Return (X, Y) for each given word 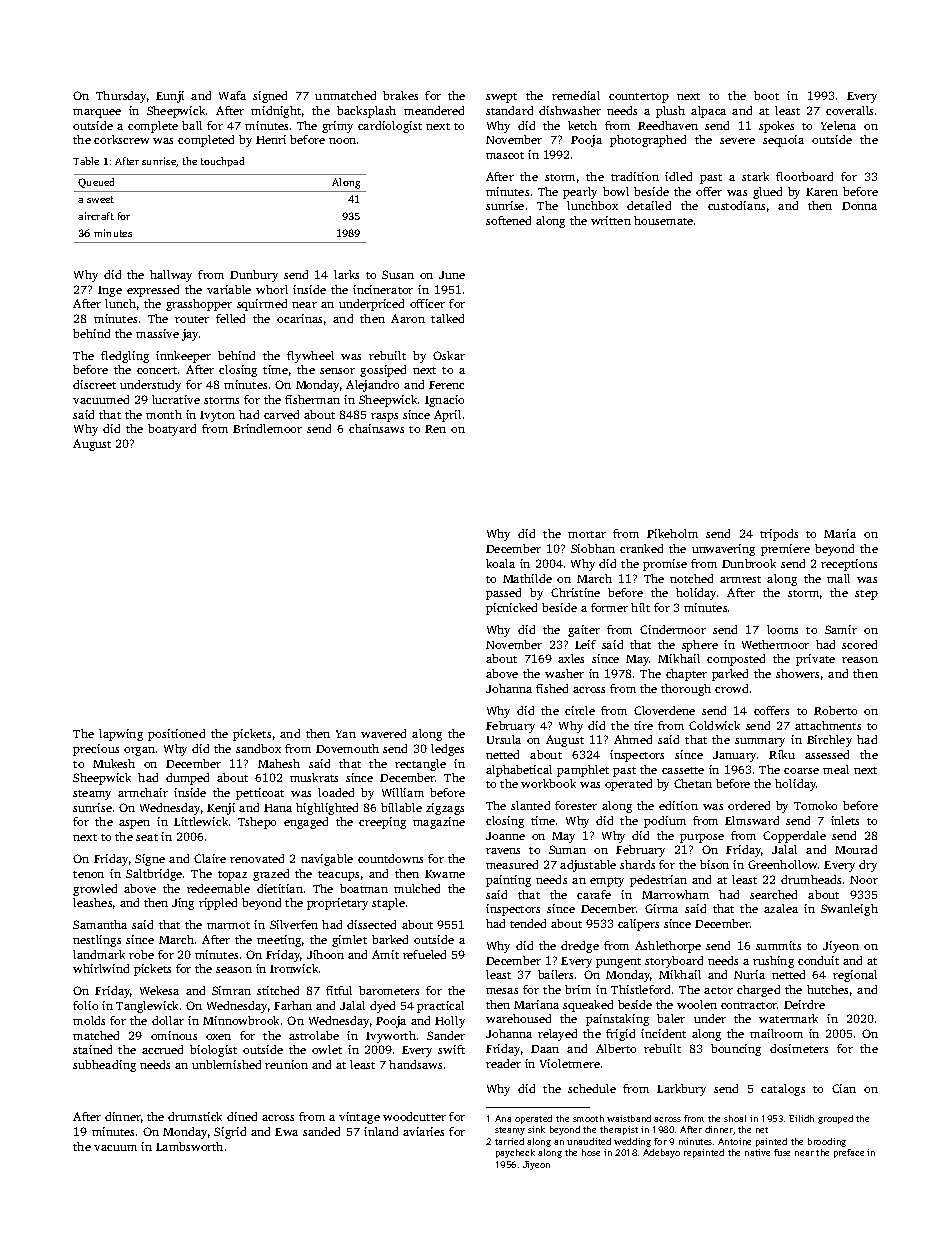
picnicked (511, 609)
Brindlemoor (267, 428)
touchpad (222, 162)
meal (836, 769)
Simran (231, 990)
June (452, 275)
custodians (736, 205)
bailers (555, 974)
